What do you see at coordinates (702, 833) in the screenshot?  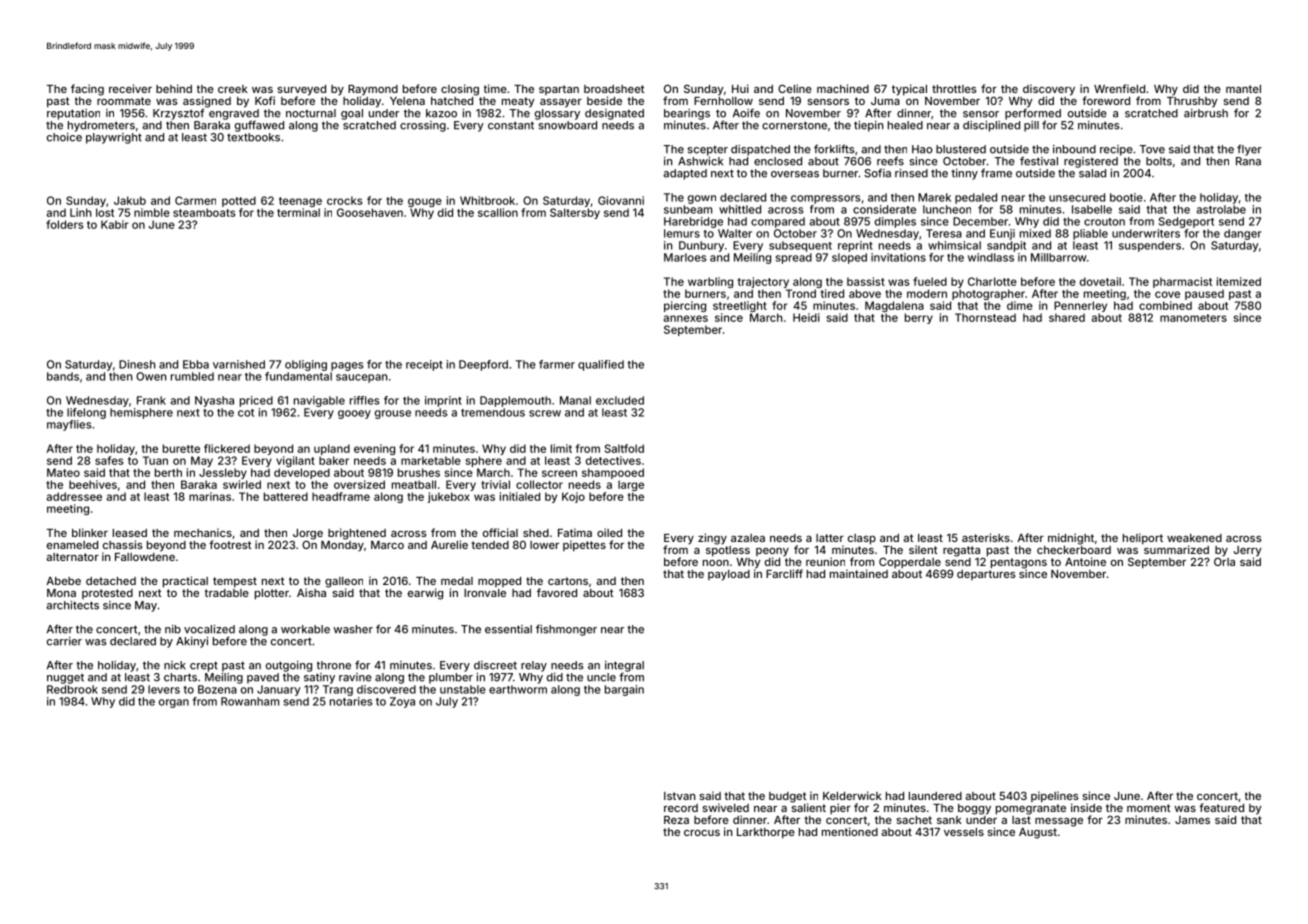 I see `crocus` at bounding box center [702, 833].
